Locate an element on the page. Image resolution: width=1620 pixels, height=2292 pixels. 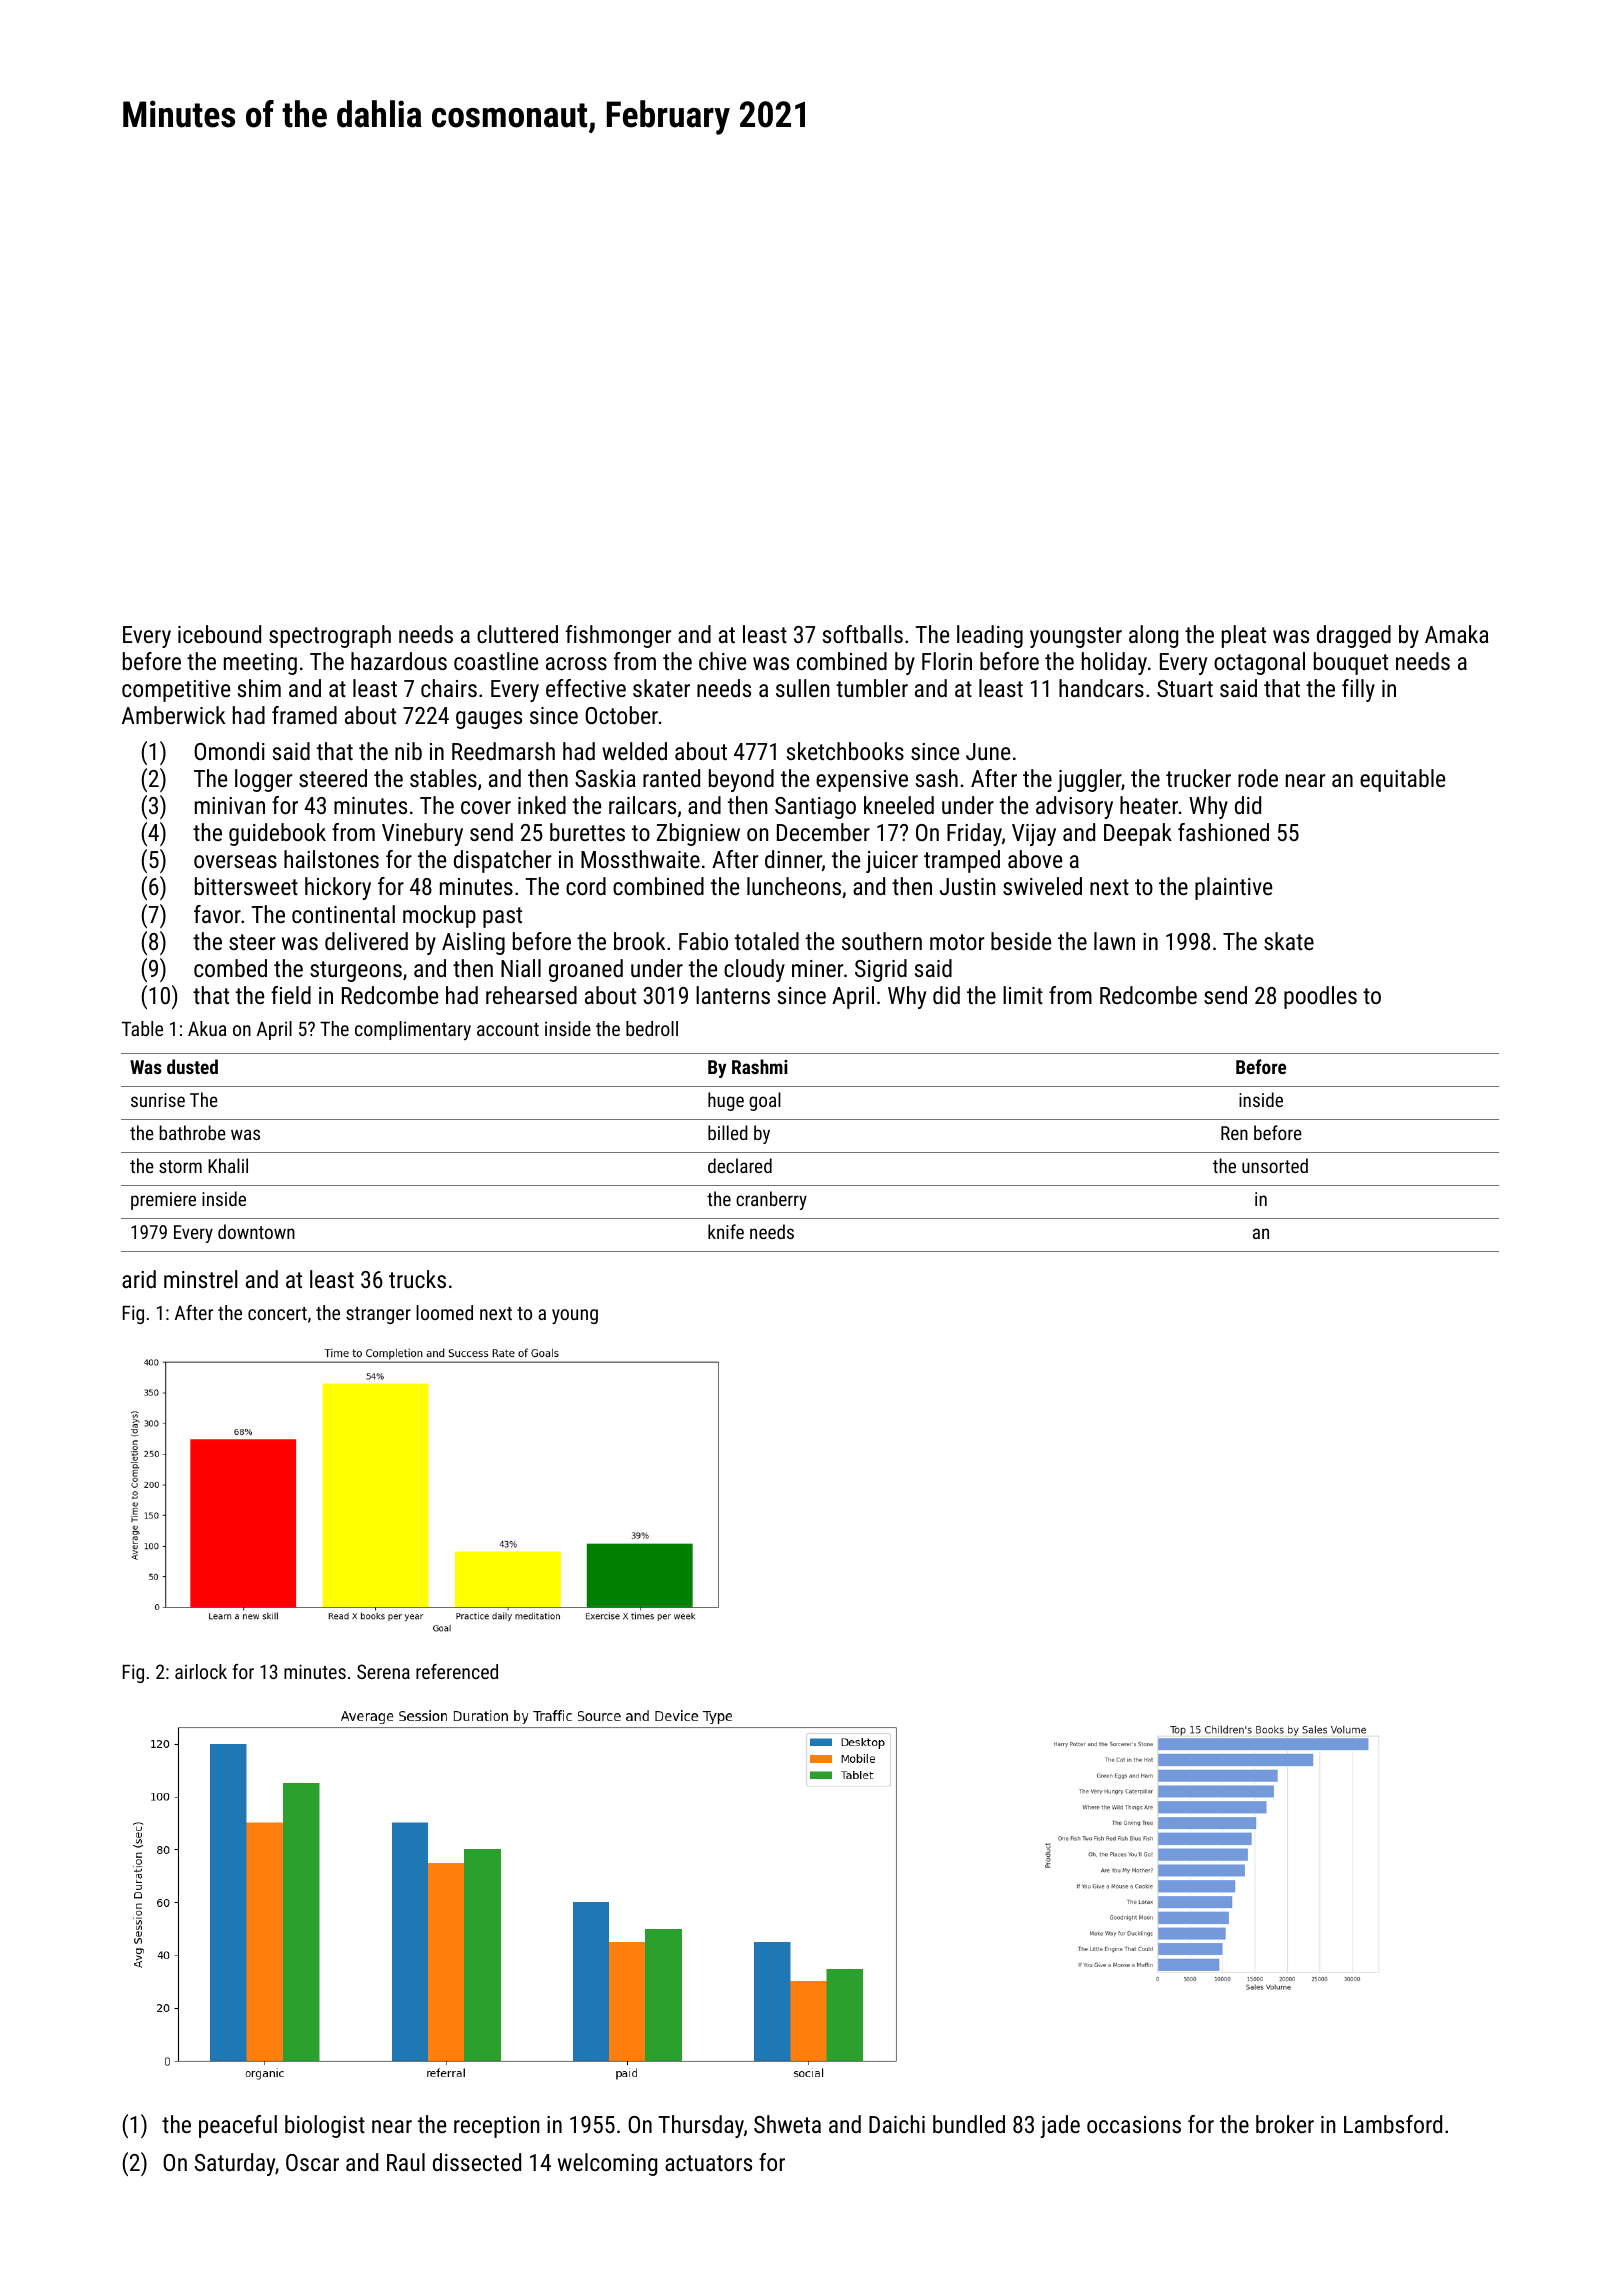
biologist is located at coordinates (325, 2126).
